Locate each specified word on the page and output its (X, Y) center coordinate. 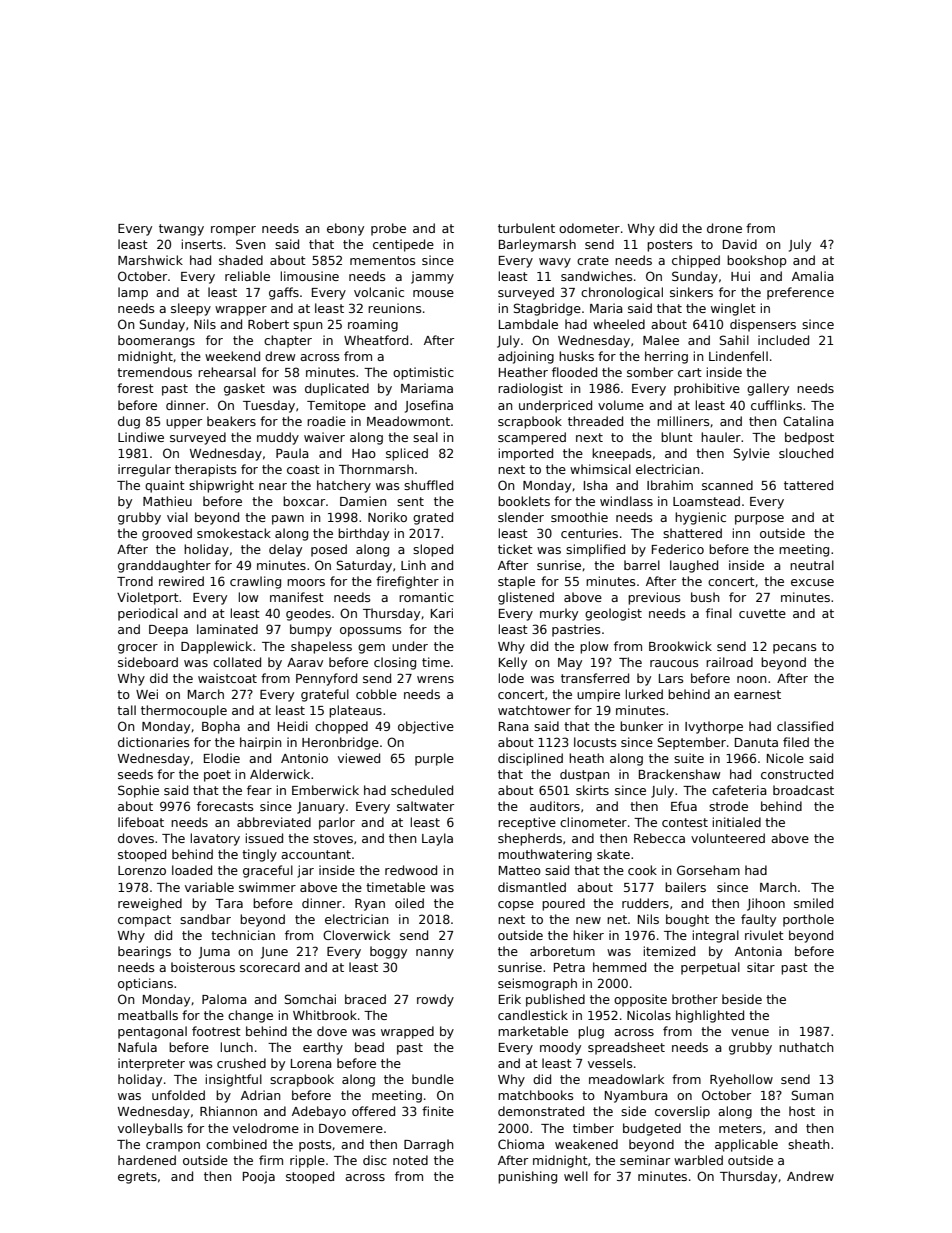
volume (621, 405)
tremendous (154, 372)
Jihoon (766, 904)
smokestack (234, 533)
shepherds (530, 839)
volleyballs (150, 1129)
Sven (251, 244)
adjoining (526, 357)
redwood (411, 870)
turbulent (526, 228)
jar (305, 871)
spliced (407, 454)
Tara (229, 903)
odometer (589, 228)
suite (689, 758)
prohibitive (707, 389)
